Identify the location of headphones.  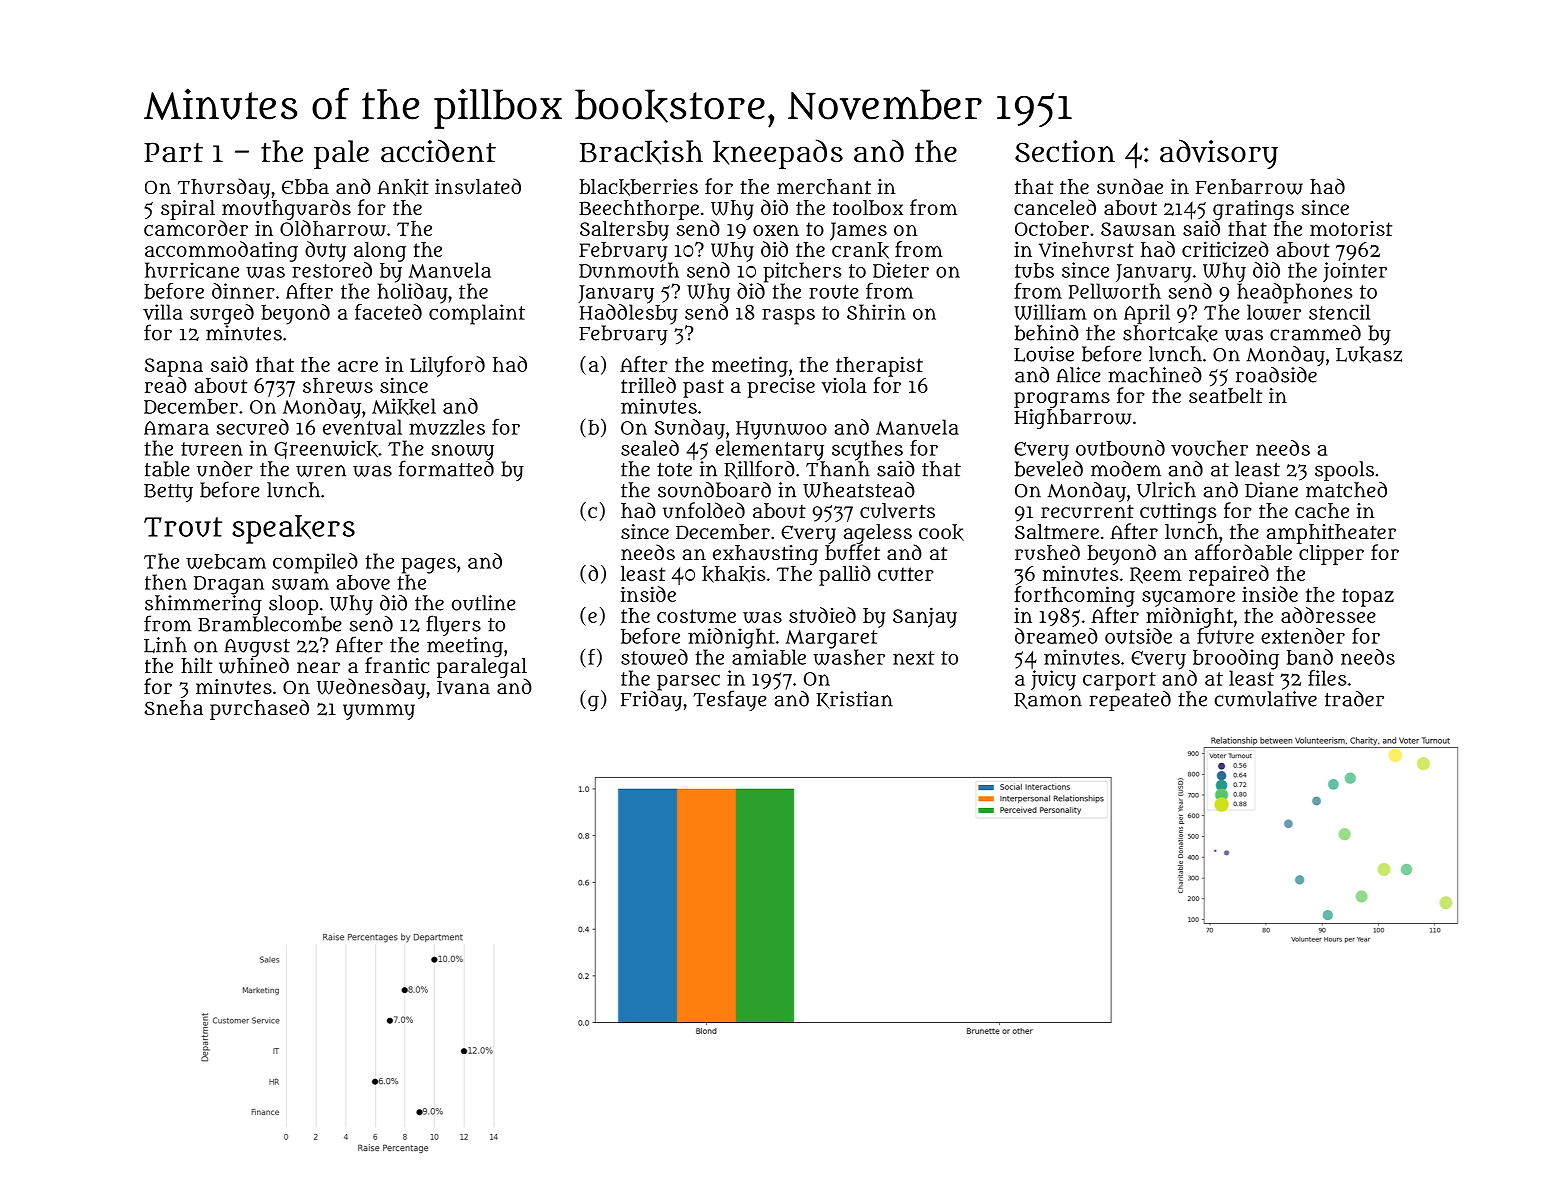
(1294, 293).
